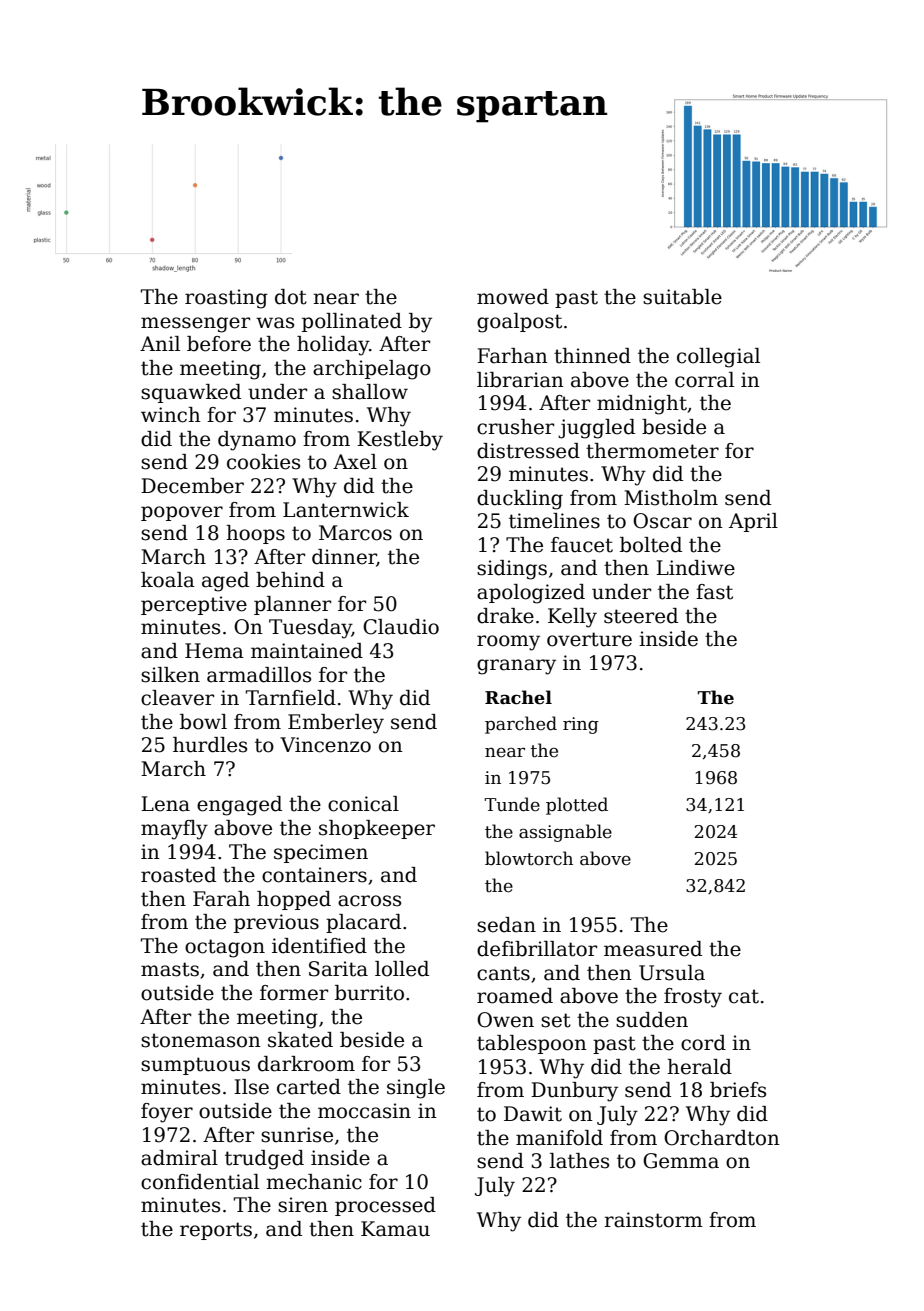 The image size is (924, 1311). Describe the element at coordinates (369, 993) in the screenshot. I see `burrito` at that location.
